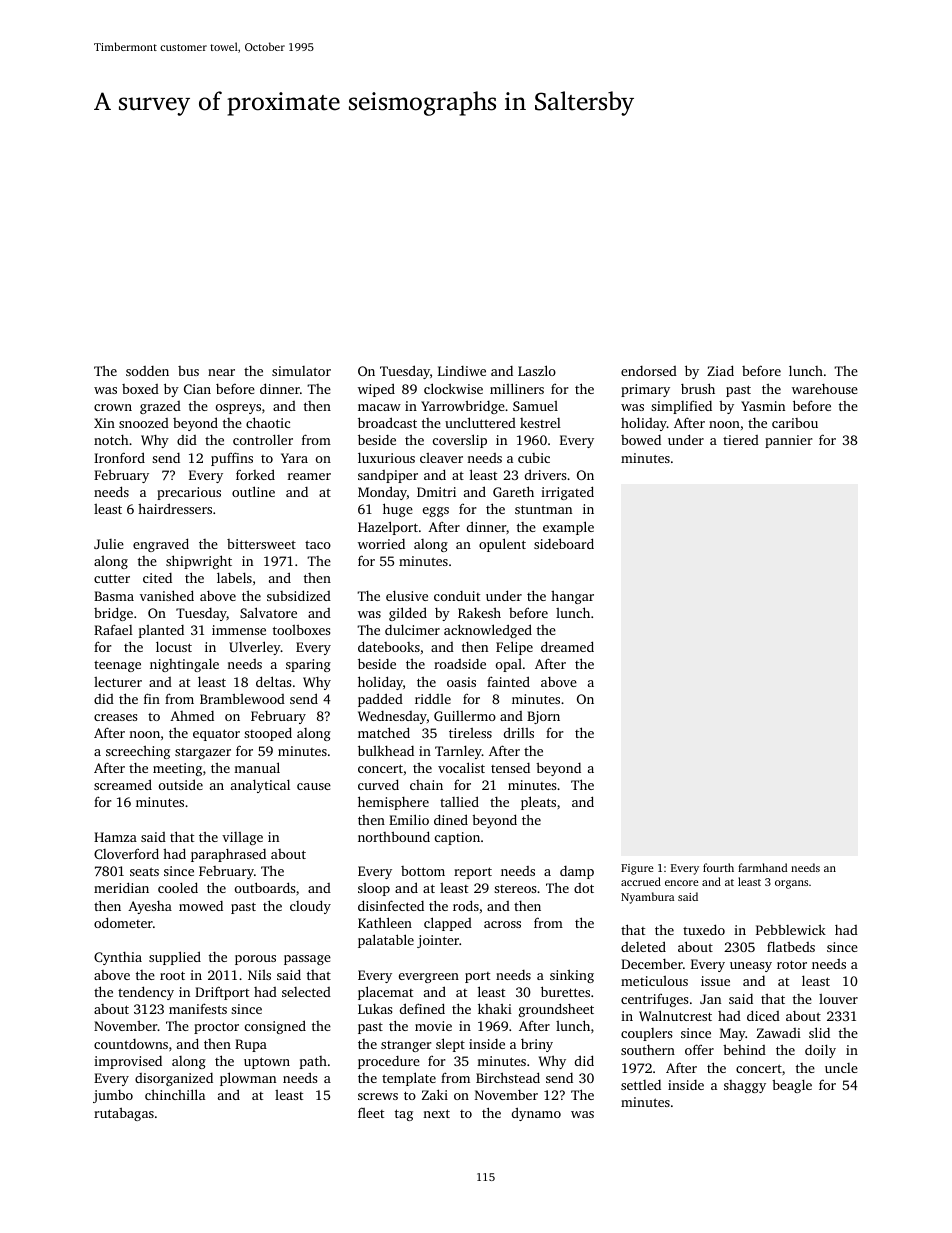 The width and height of the image is (952, 1233). What do you see at coordinates (161, 545) in the image?
I see `engraved` at bounding box center [161, 545].
